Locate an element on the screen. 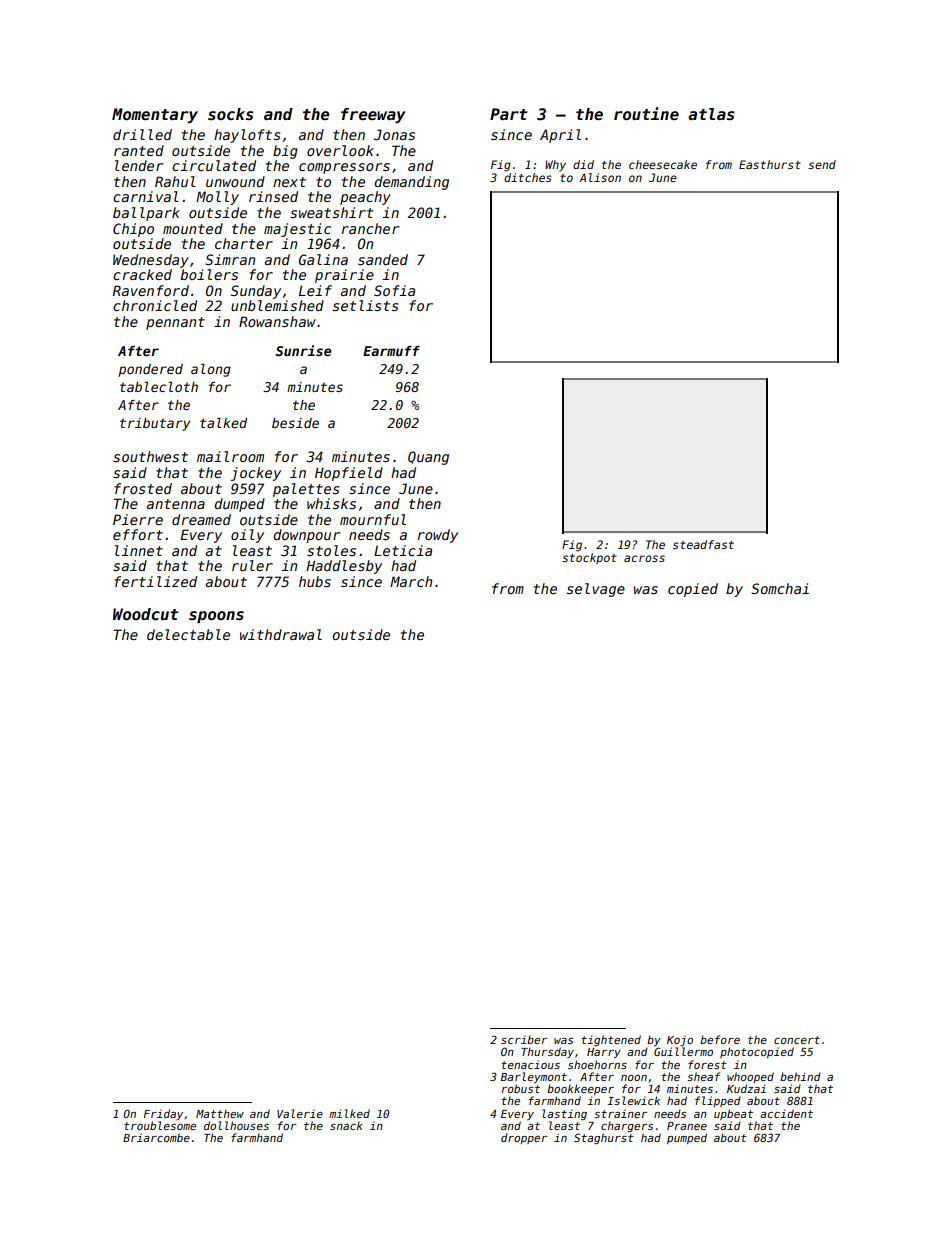  tablecloth is located at coordinates (159, 387).
